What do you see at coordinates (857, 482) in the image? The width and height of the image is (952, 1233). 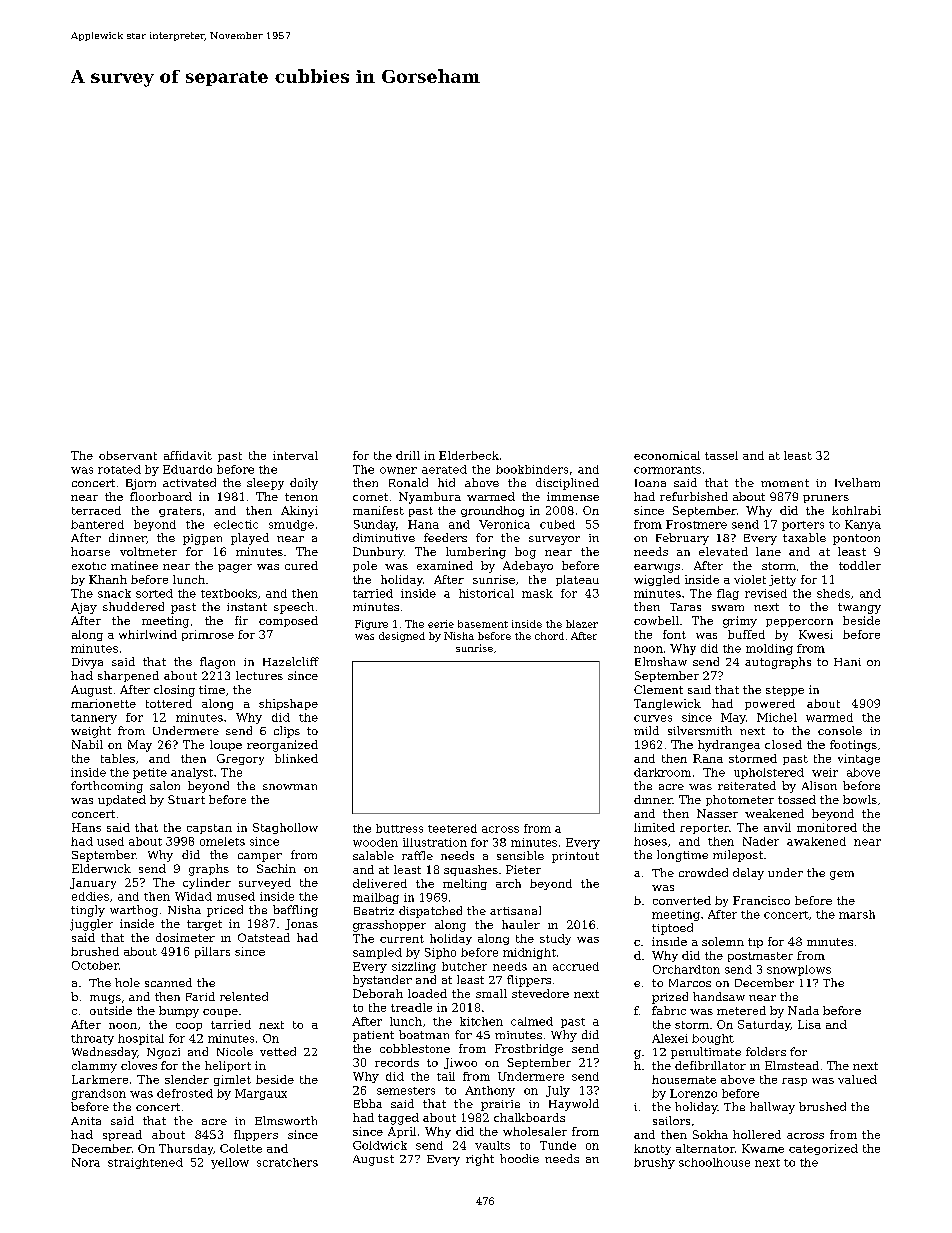 I see `Ivelham` at bounding box center [857, 482].
